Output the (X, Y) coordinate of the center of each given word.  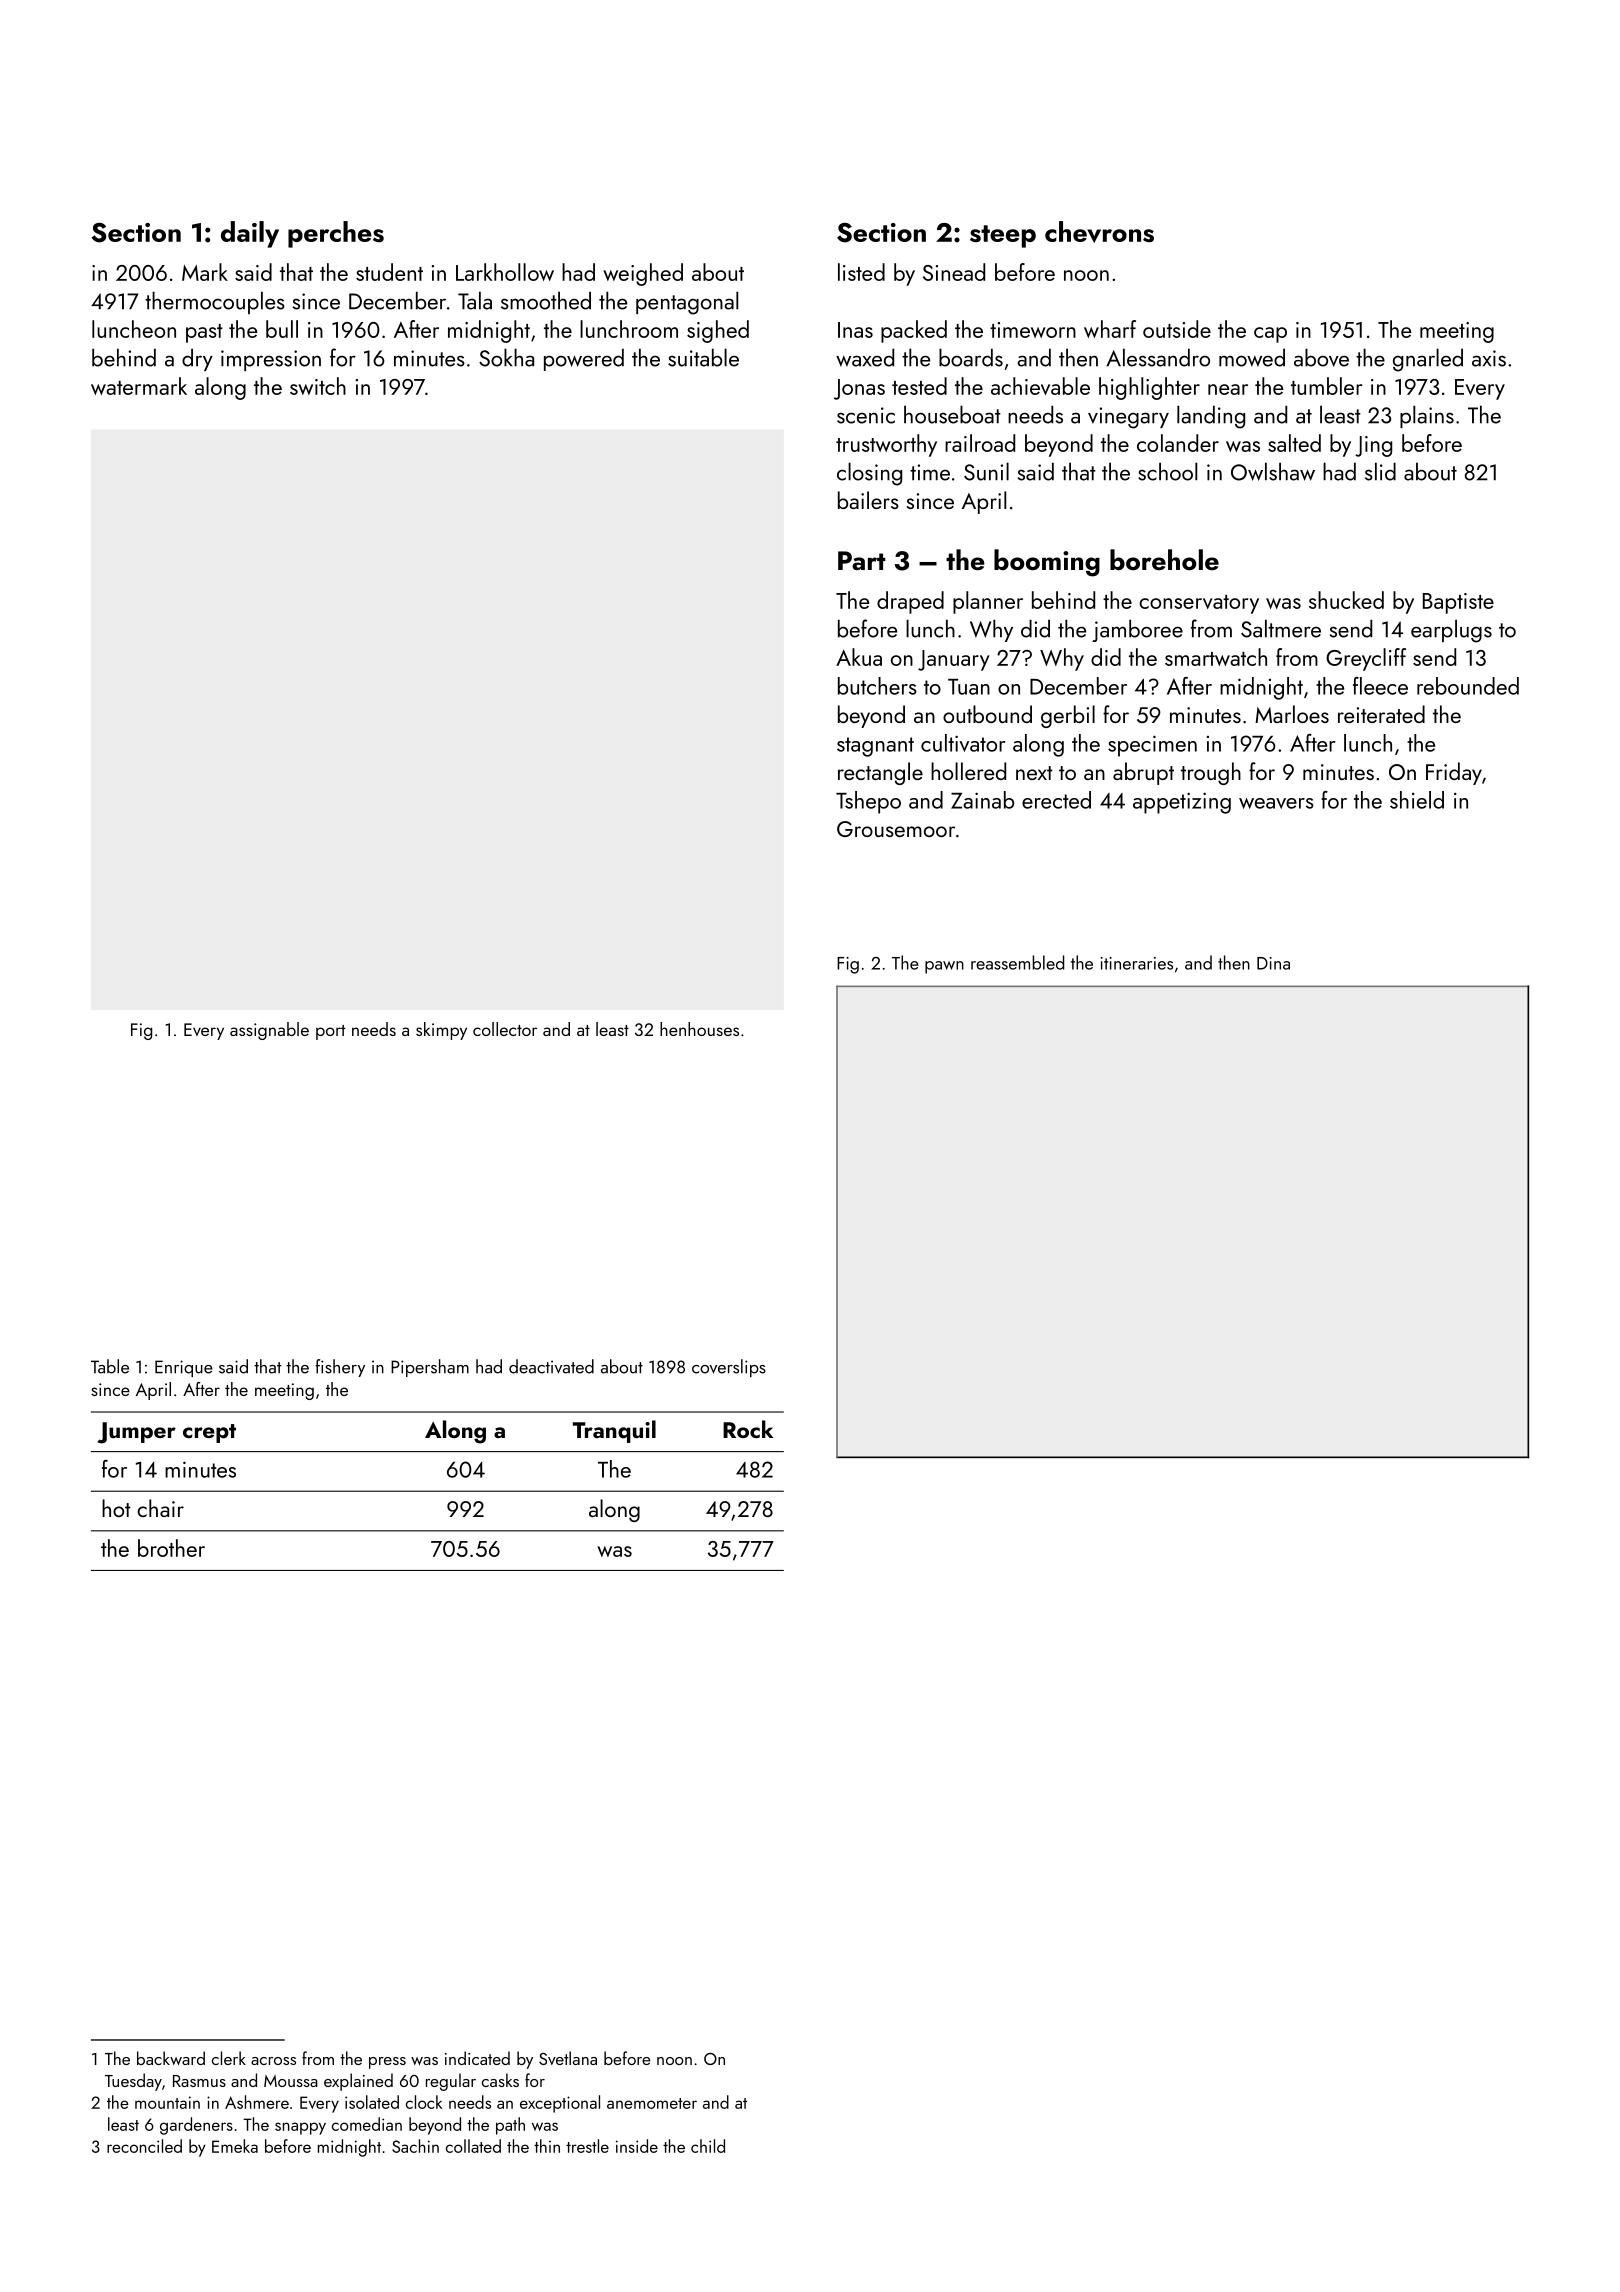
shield (1417, 800)
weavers (1276, 803)
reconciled (144, 2146)
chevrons (1099, 232)
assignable (269, 1031)
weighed (643, 274)
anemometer (652, 2103)
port (330, 1032)
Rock (748, 1429)
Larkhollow (505, 272)
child (708, 2146)
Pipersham (430, 1368)
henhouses (699, 1029)
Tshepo (868, 802)
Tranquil (614, 1431)
